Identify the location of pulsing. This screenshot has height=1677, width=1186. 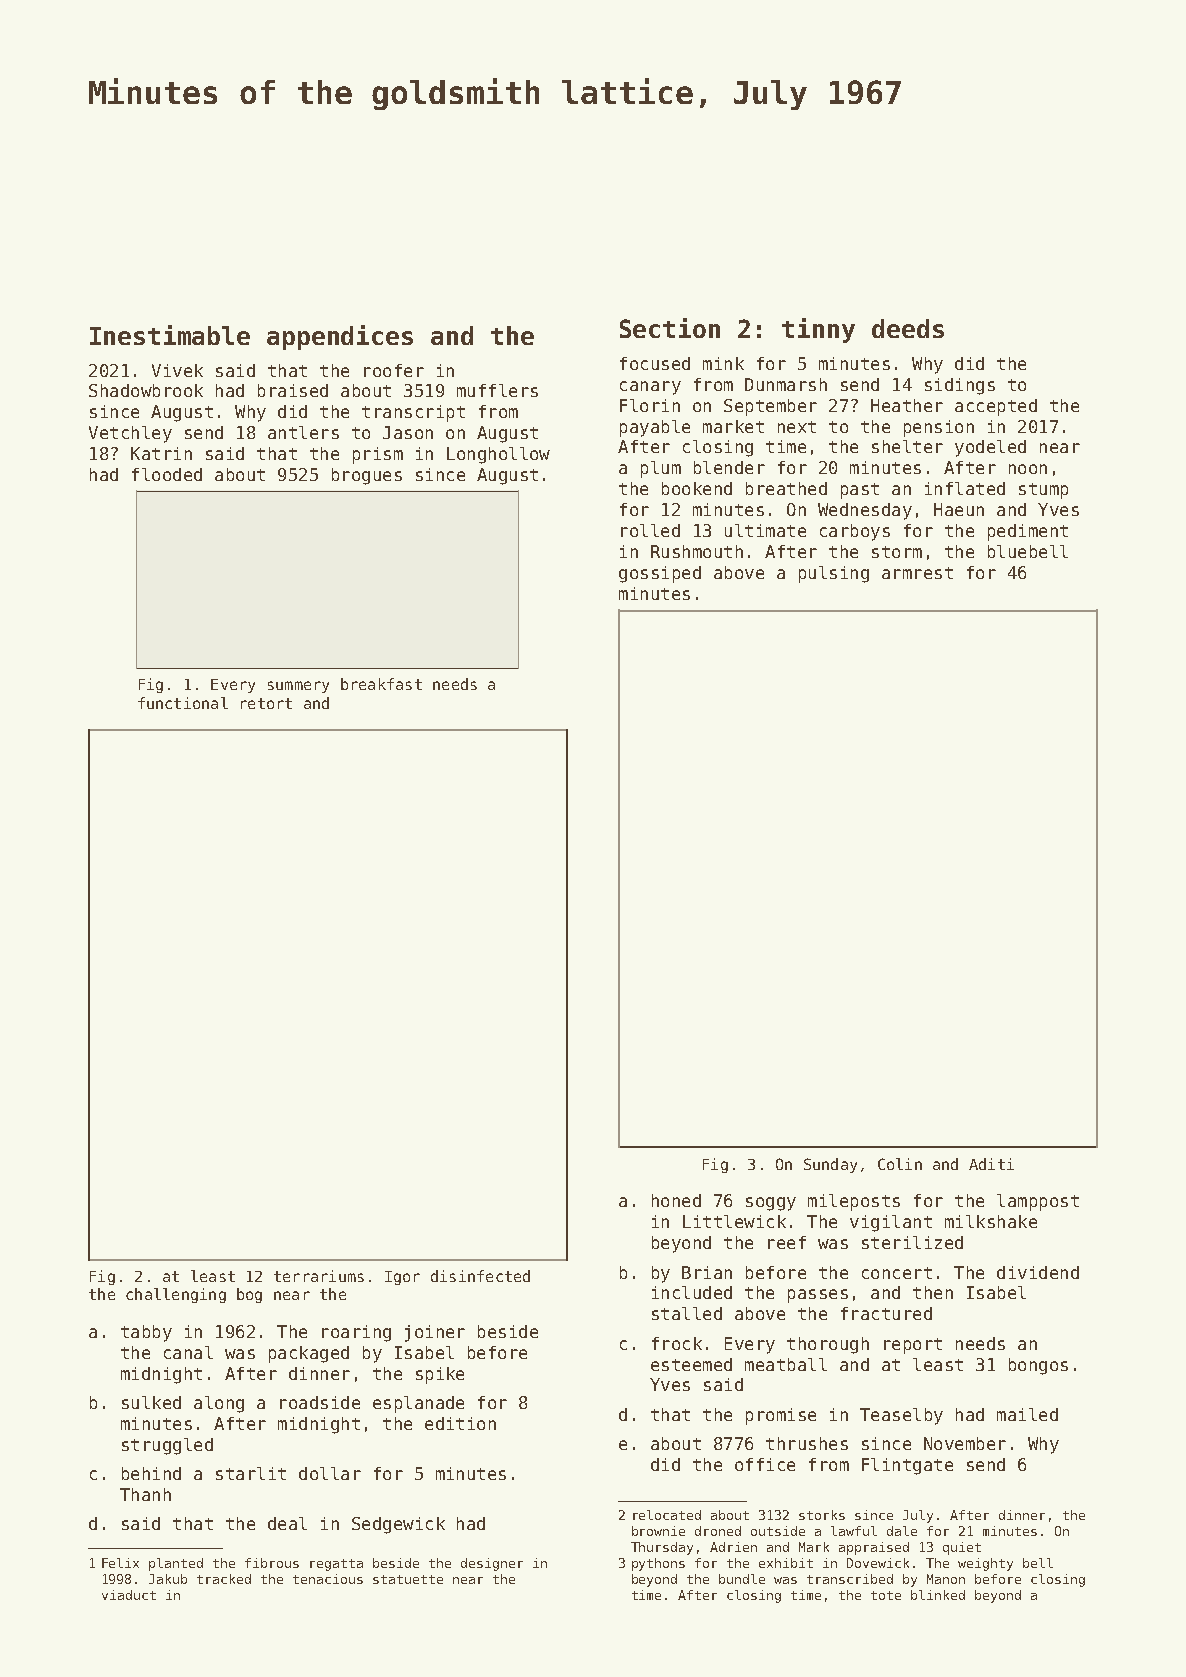
(834, 574).
